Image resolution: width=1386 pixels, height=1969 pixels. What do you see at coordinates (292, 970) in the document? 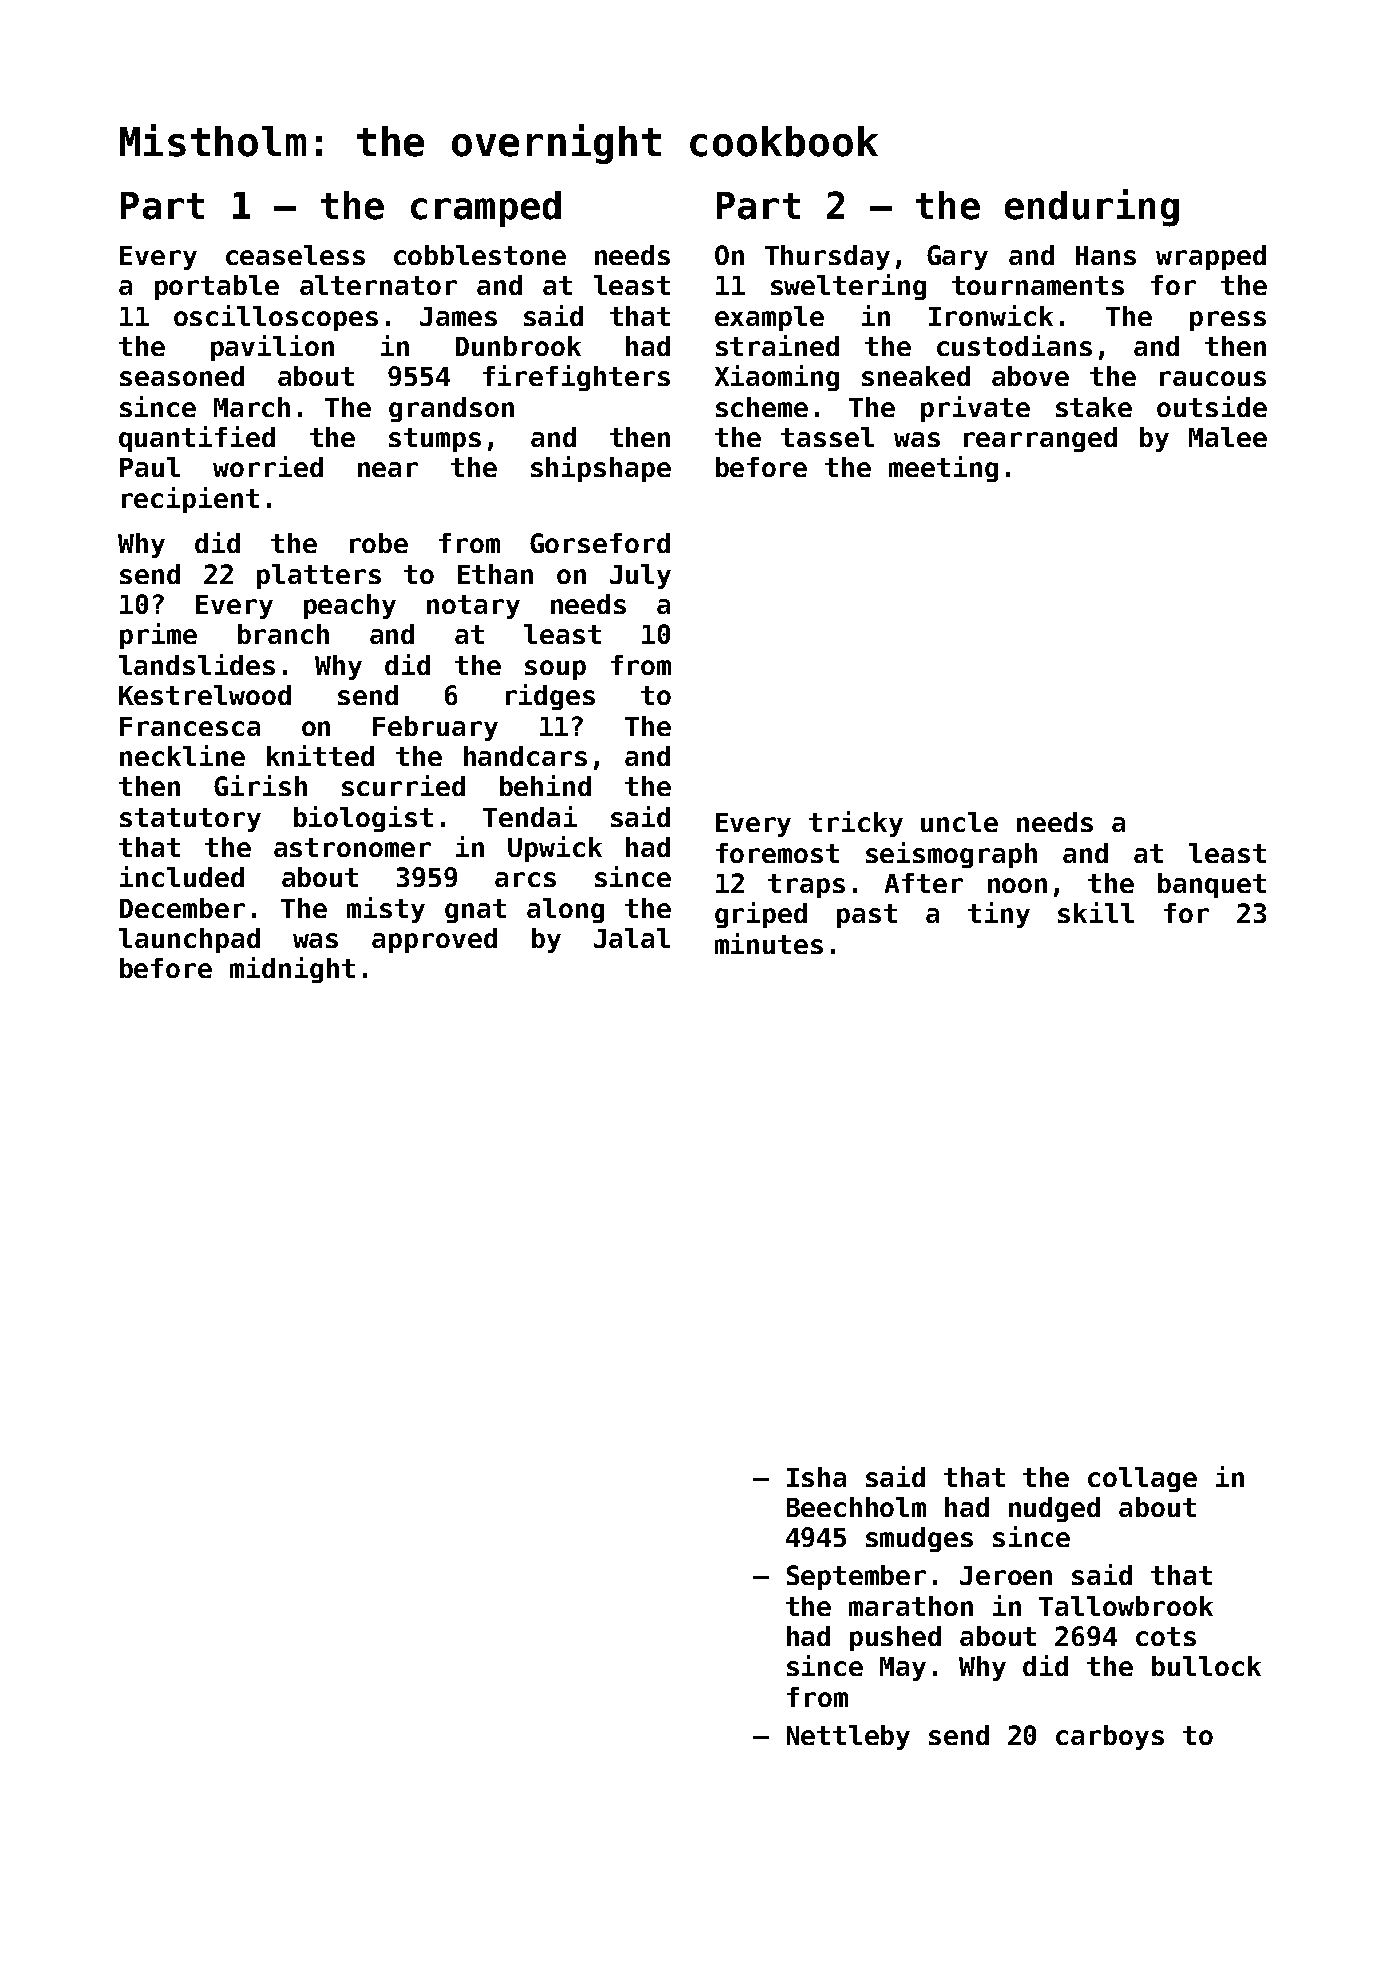
I see `midnight` at bounding box center [292, 970].
